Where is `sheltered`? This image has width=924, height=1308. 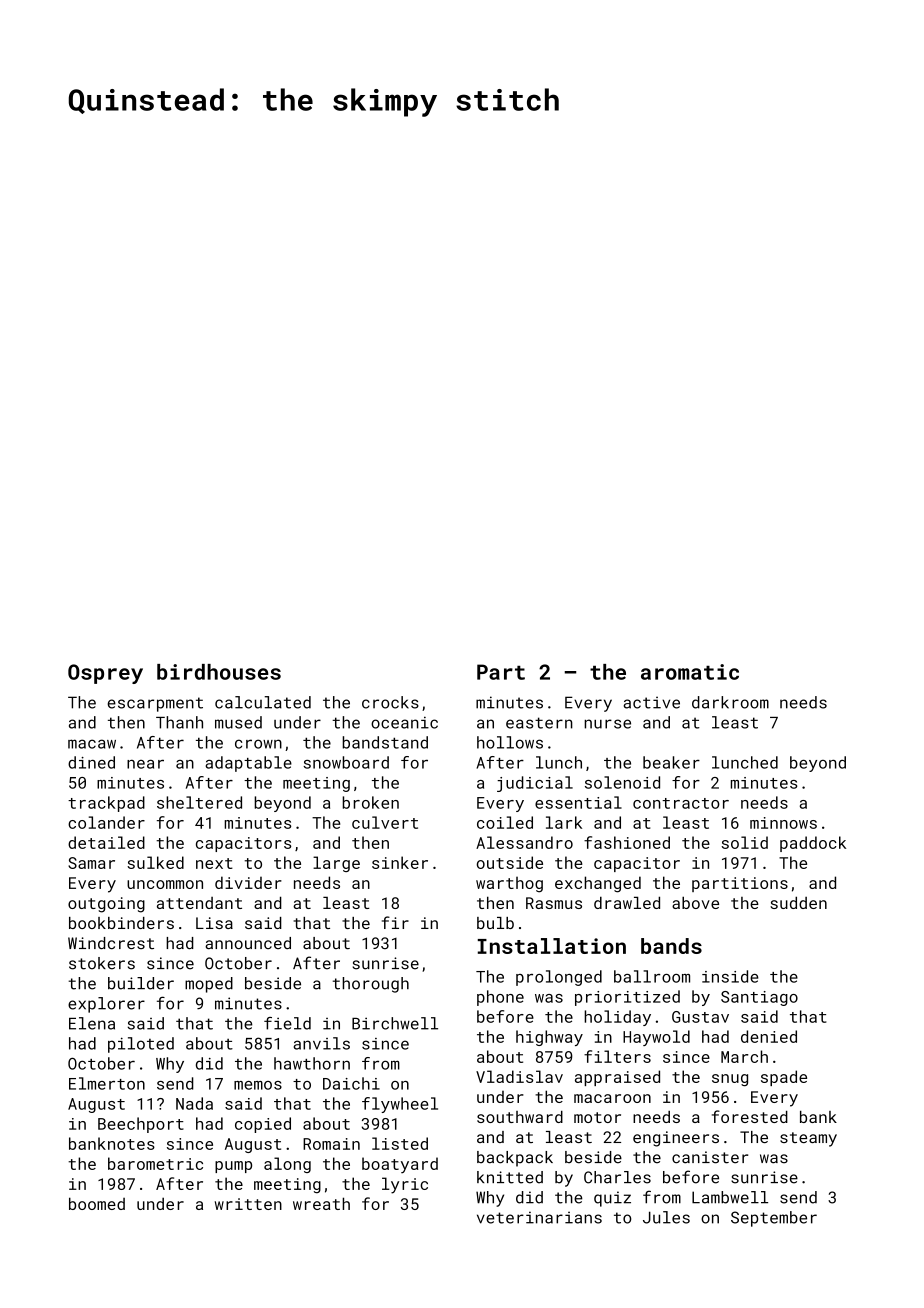 sheltered is located at coordinates (199, 802).
